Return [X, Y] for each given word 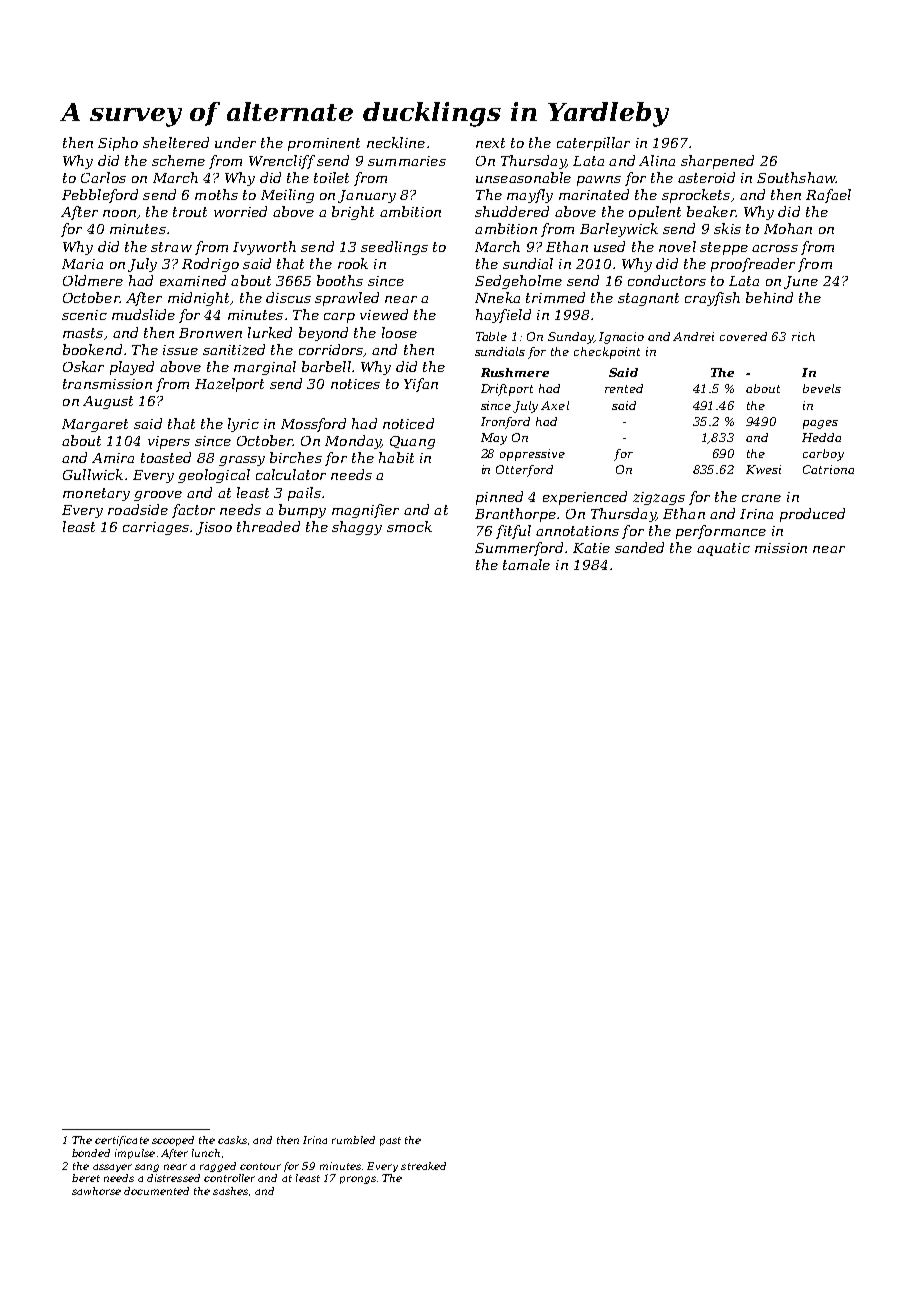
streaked [423, 1166]
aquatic [723, 549]
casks [232, 1140]
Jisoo [214, 528]
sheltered [176, 142]
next [490, 143]
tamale [526, 564]
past [390, 1141]
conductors [667, 280]
